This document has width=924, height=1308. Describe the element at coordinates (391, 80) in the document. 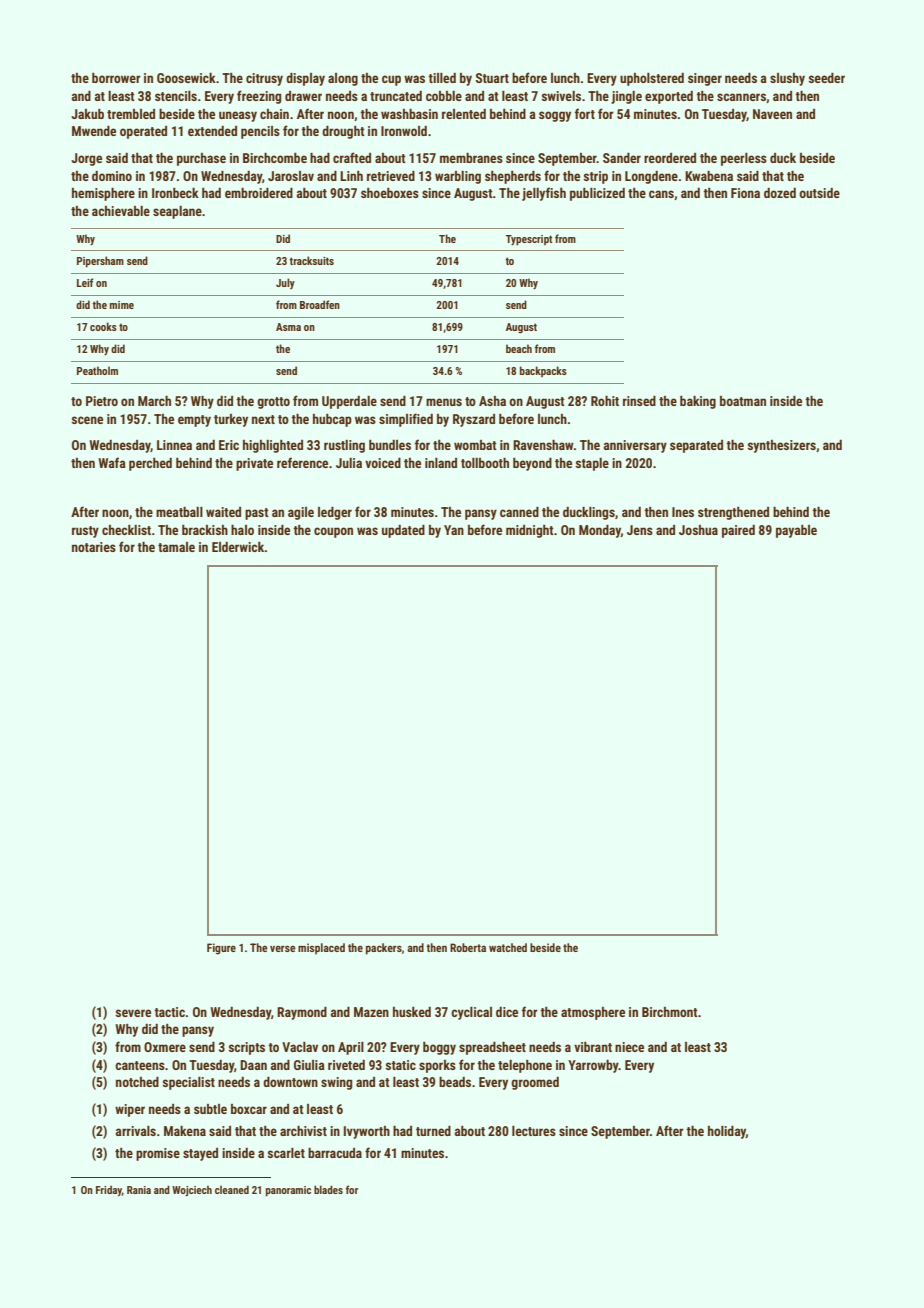

I see `cup` at that location.
